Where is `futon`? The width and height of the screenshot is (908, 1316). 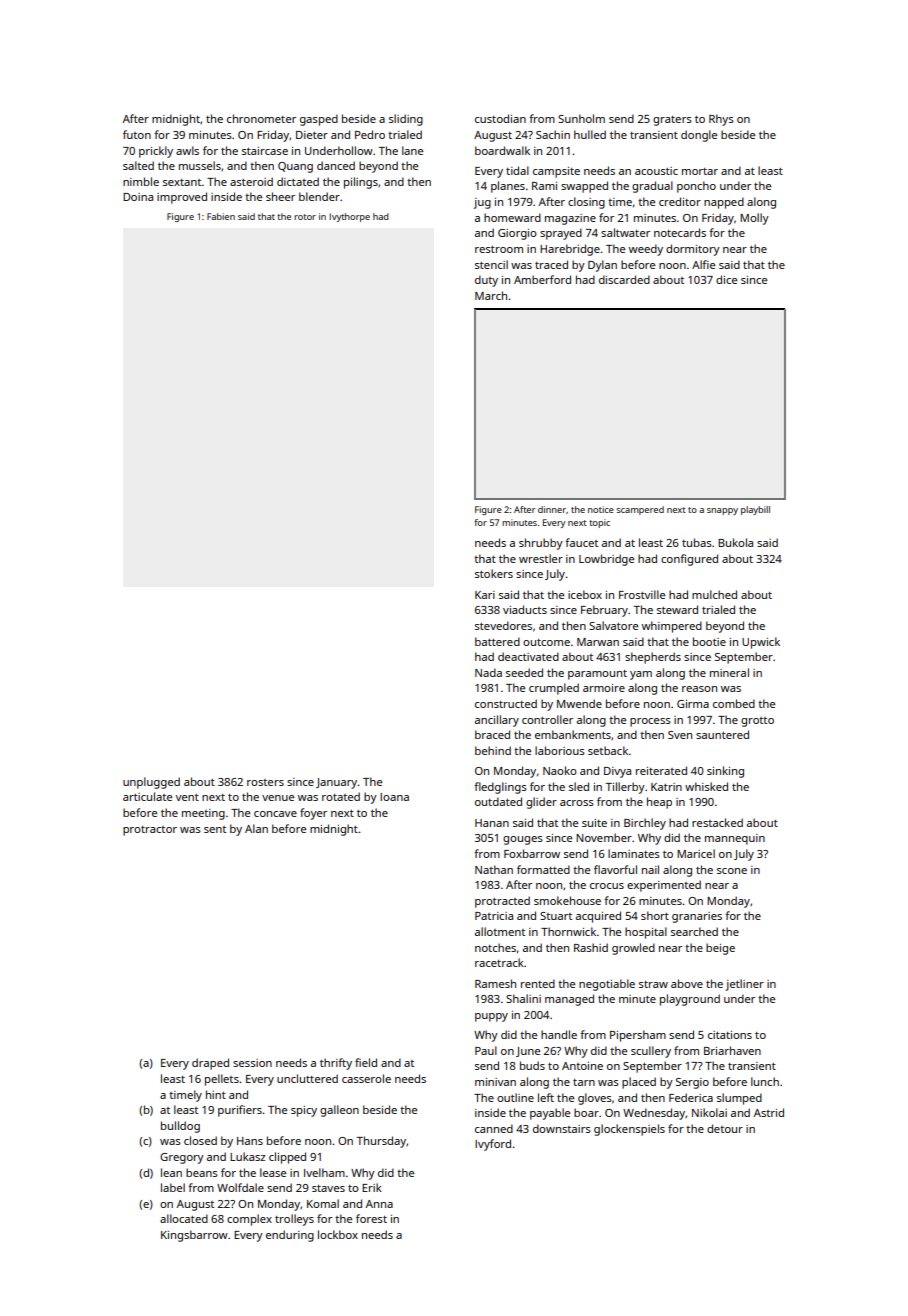 futon is located at coordinates (137, 134).
